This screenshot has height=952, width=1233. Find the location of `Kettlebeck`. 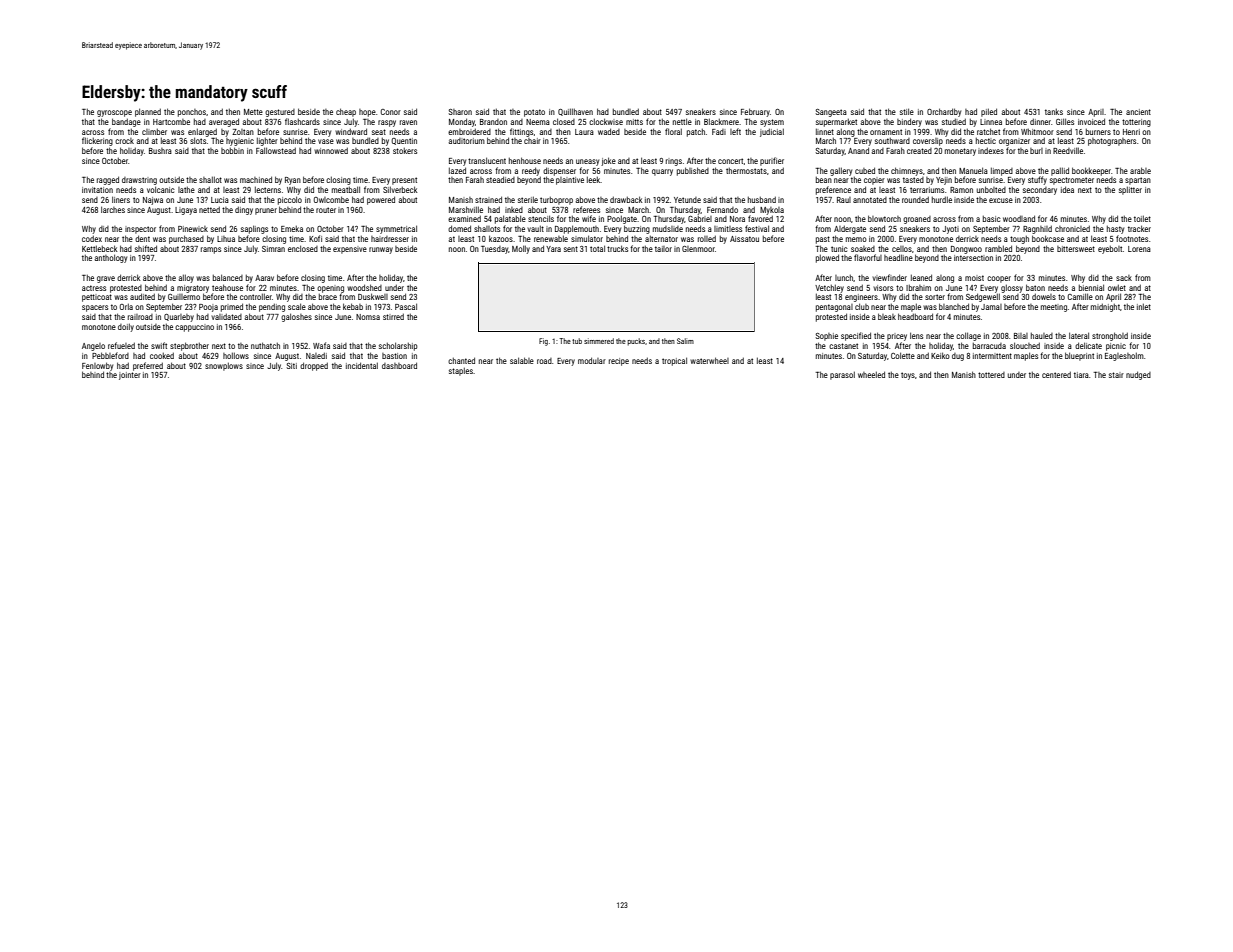

Kettlebeck is located at coordinates (100, 248).
